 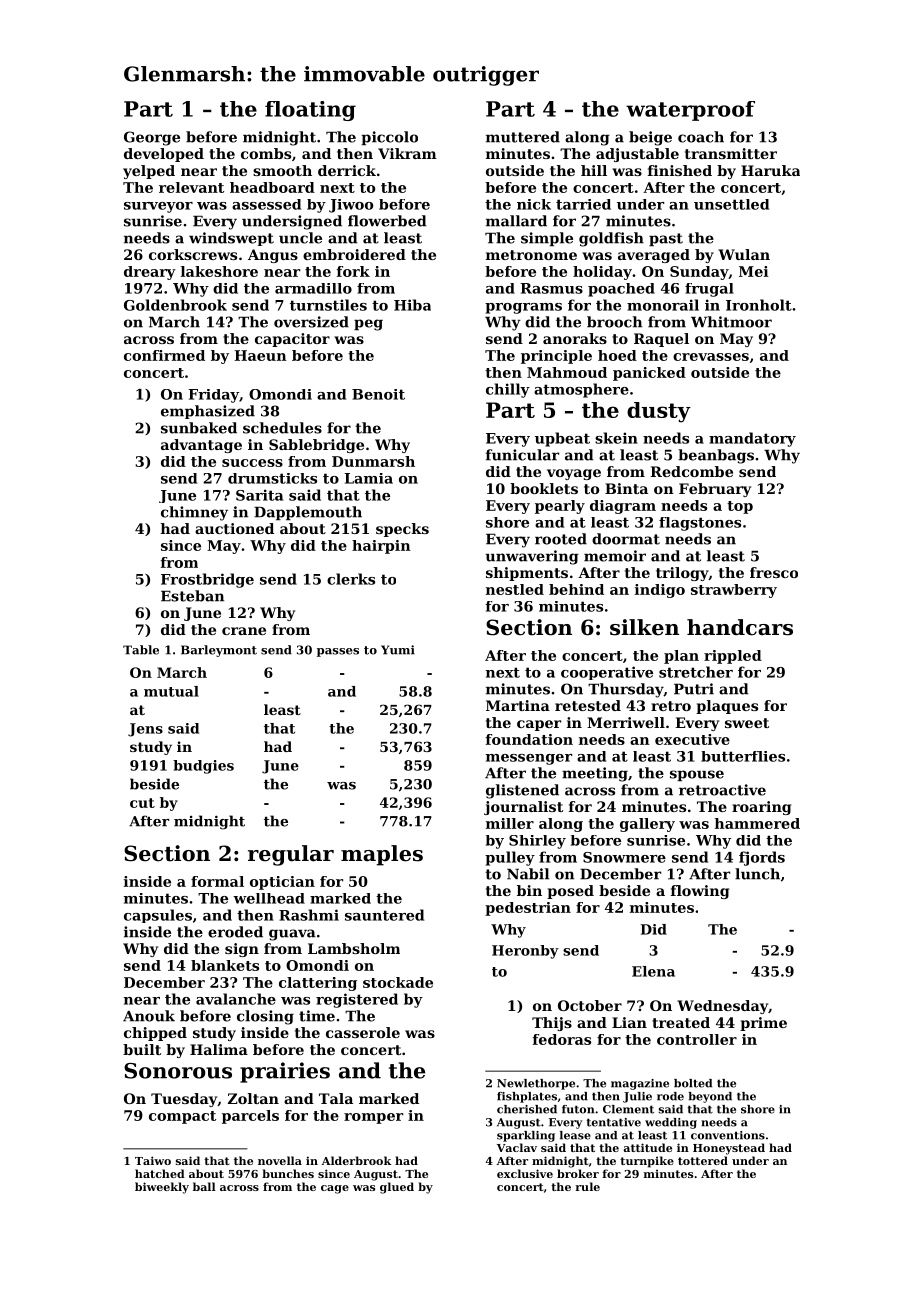 I want to click on confirmed, so click(x=164, y=355).
